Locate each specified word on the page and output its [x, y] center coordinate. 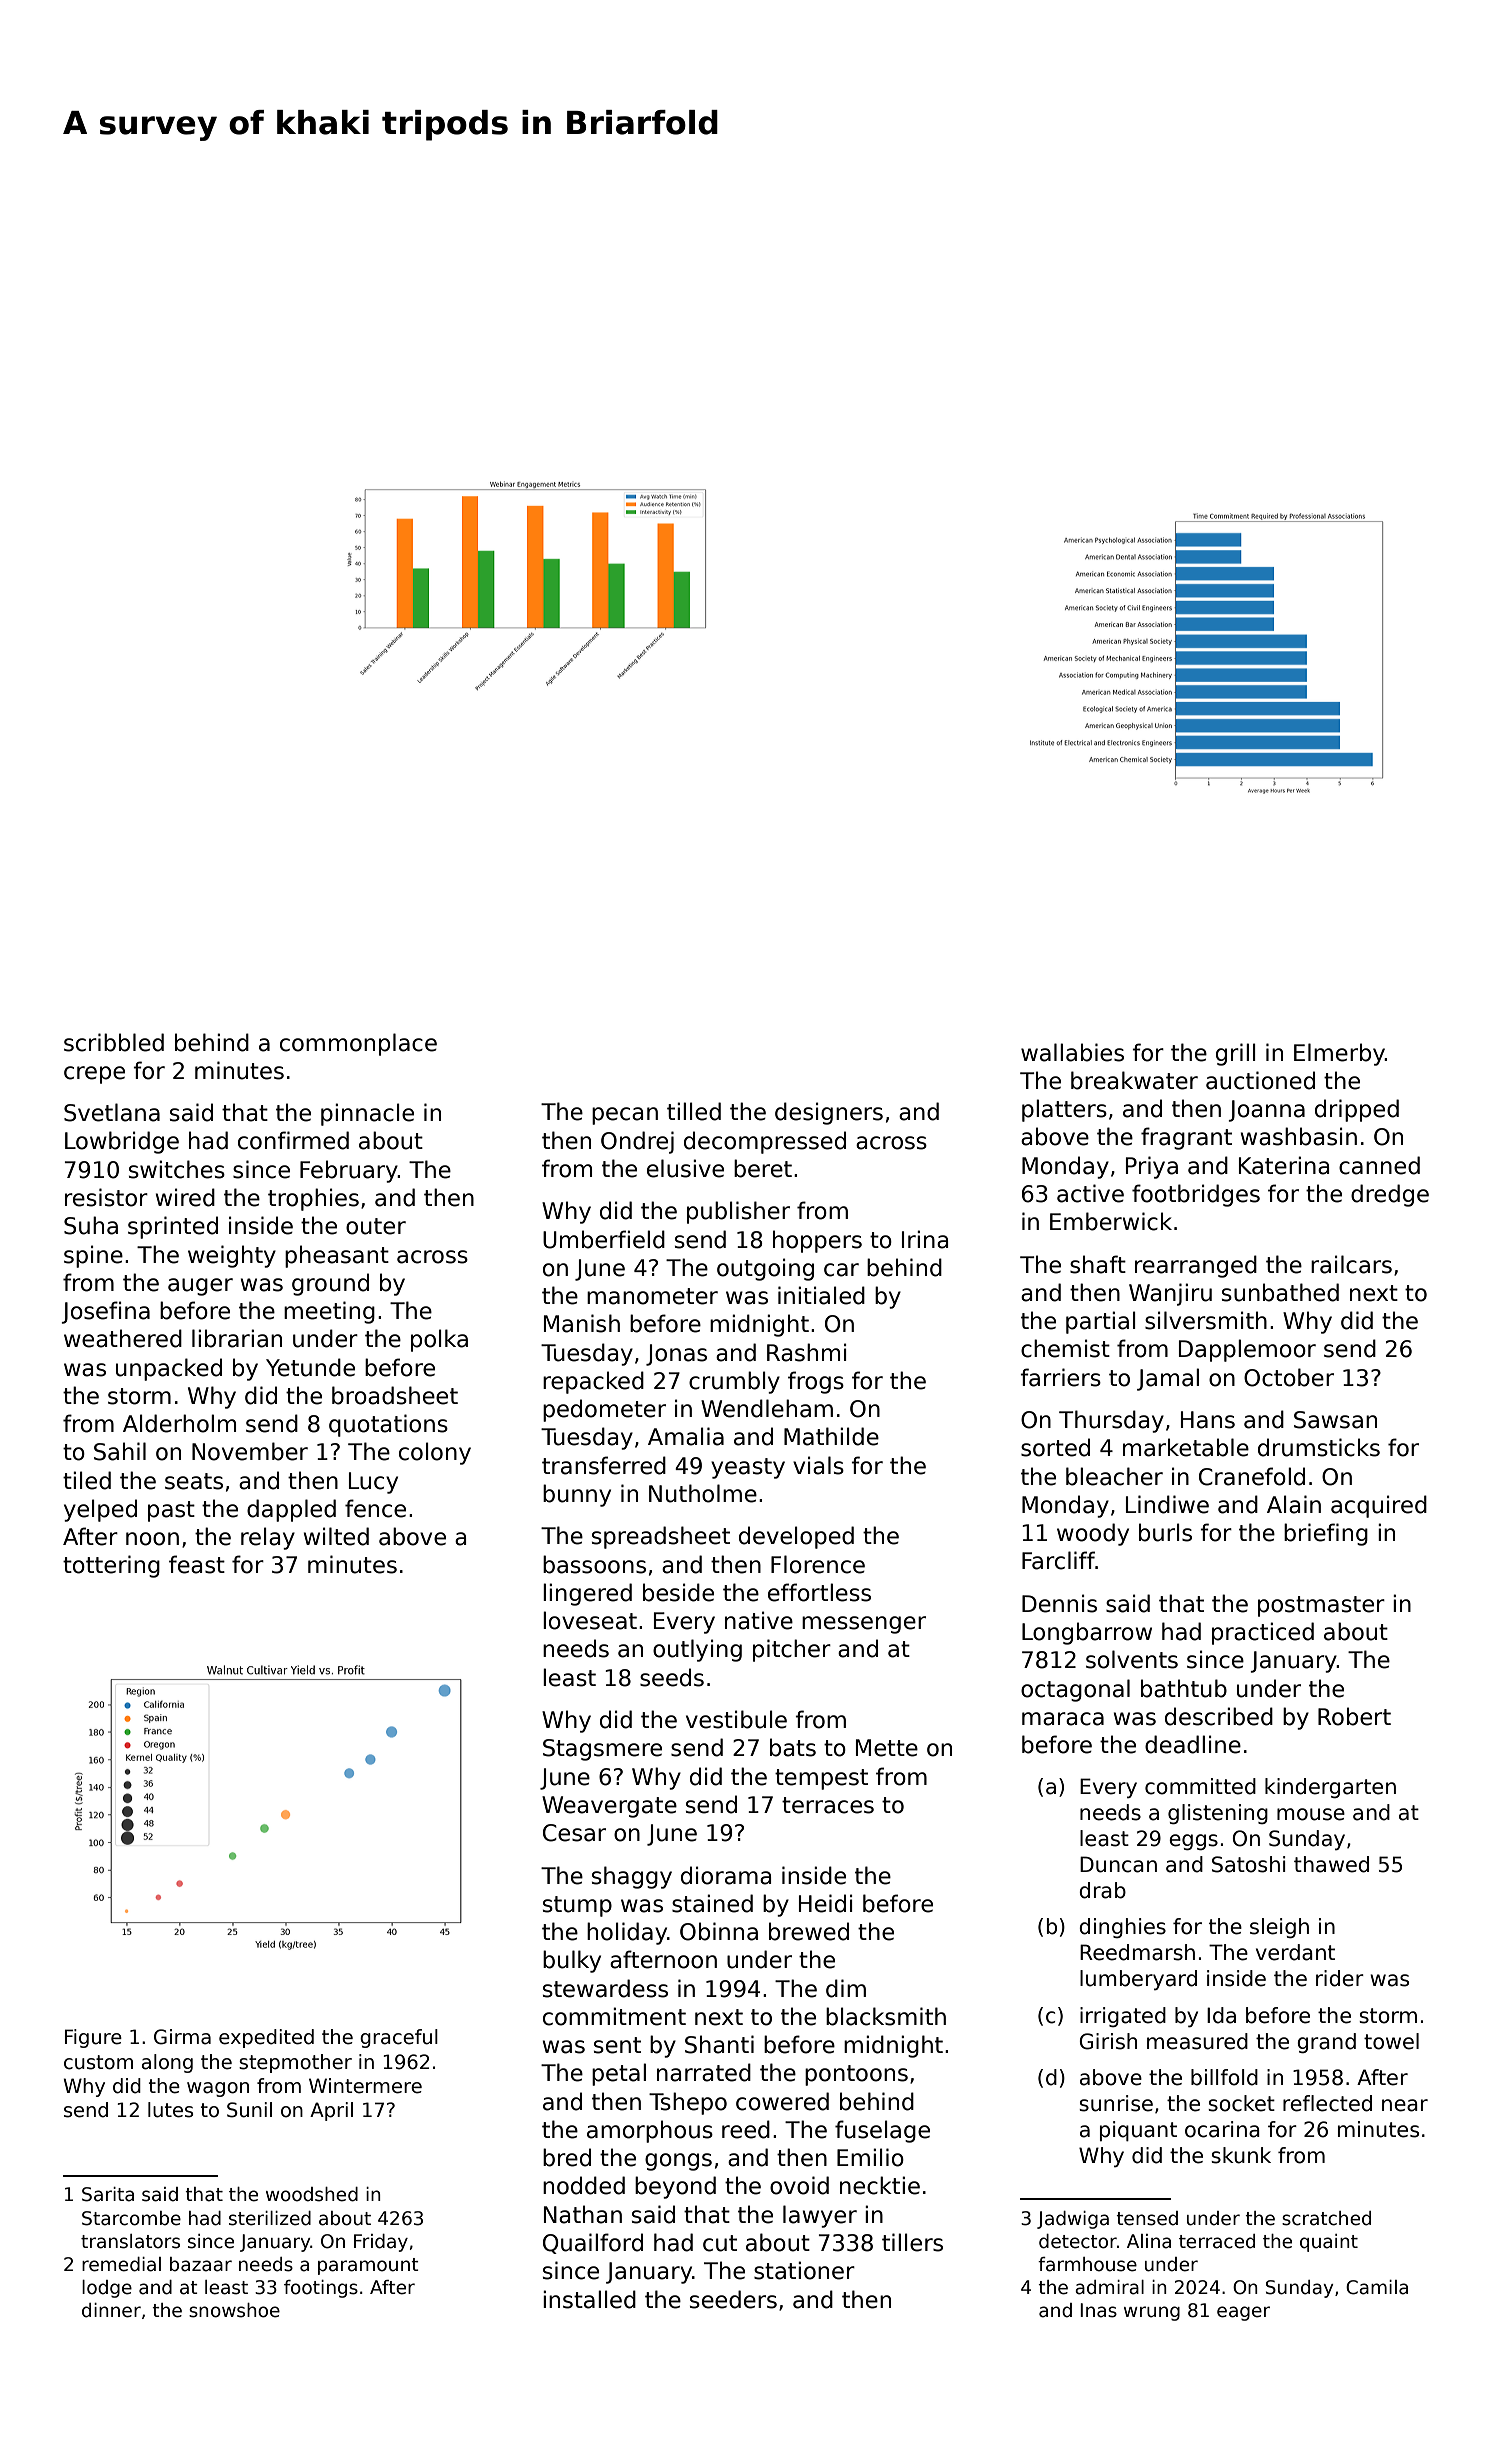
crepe [94, 1075]
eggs [1193, 1842]
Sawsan [1335, 1420]
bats [793, 1747]
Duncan [1118, 1864]
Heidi [826, 1903]
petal [619, 2074]
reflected [1327, 2103]
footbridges [1196, 1195]
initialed [821, 1295]
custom [98, 2062]
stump [577, 1906]
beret [763, 1168]
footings [321, 2289]
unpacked [169, 1369]
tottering [111, 1566]
